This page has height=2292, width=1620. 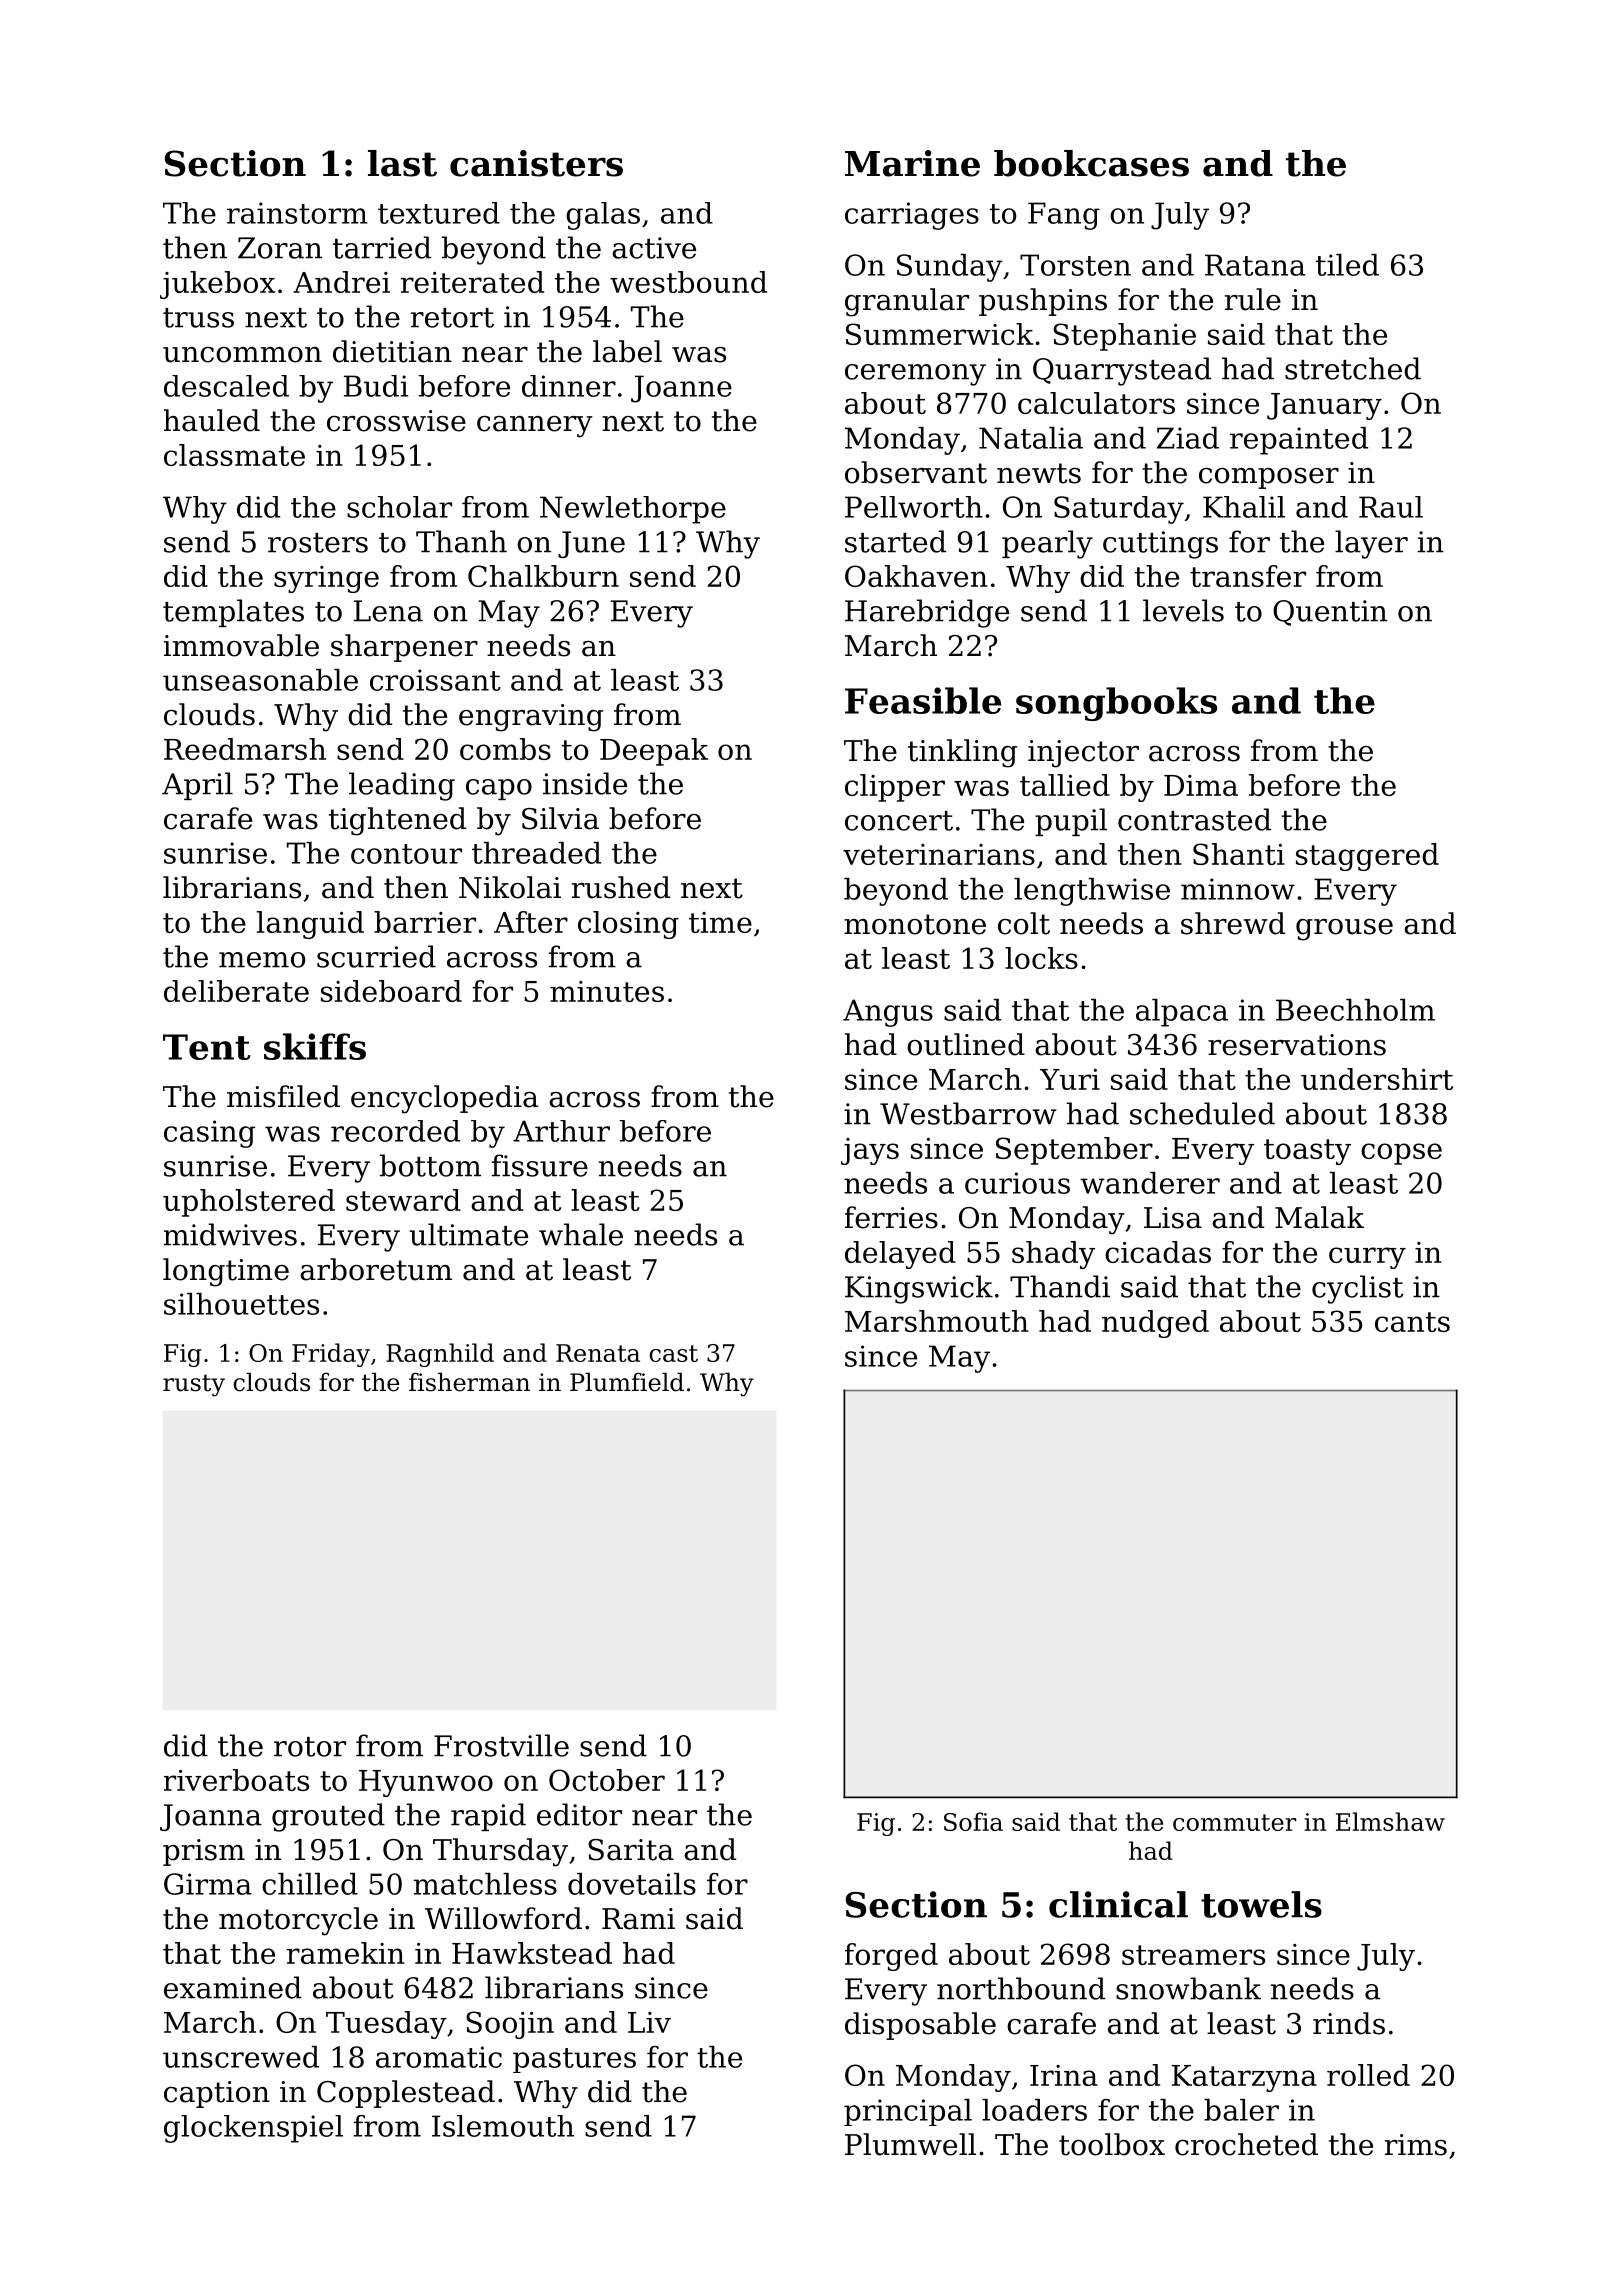 What do you see at coordinates (439, 2057) in the page?
I see `aromatic` at bounding box center [439, 2057].
